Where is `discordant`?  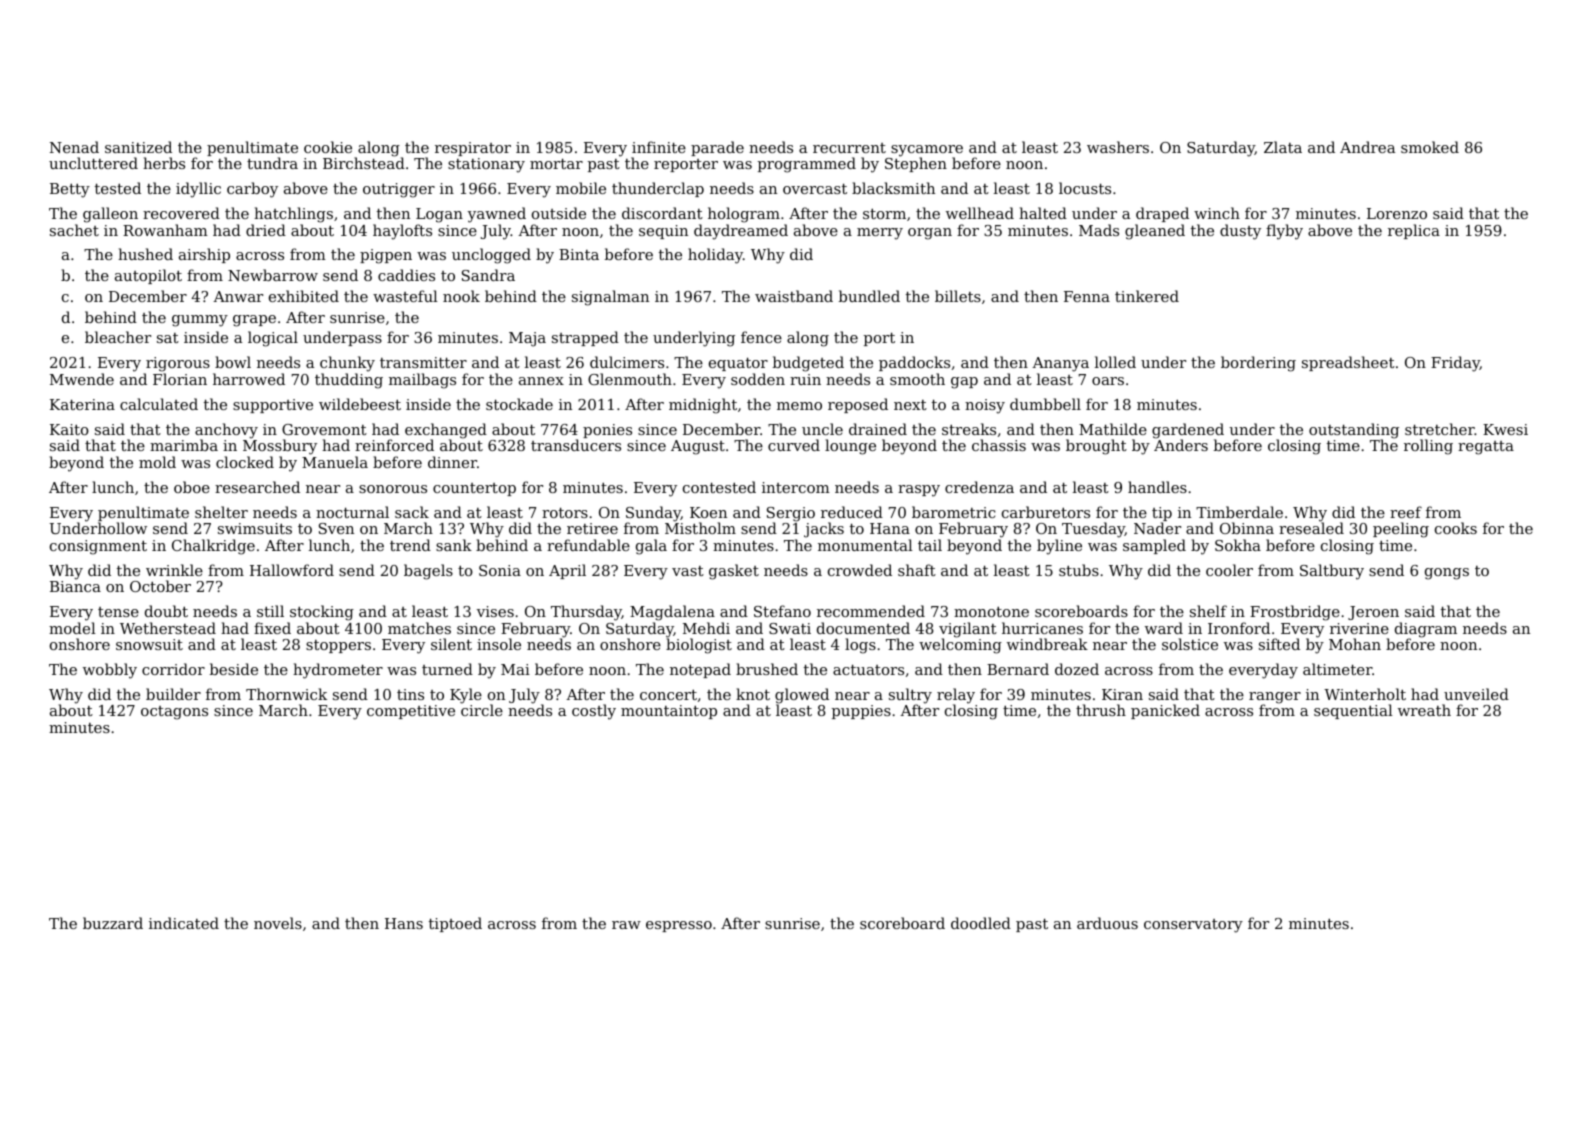 discordant is located at coordinates (662, 213).
